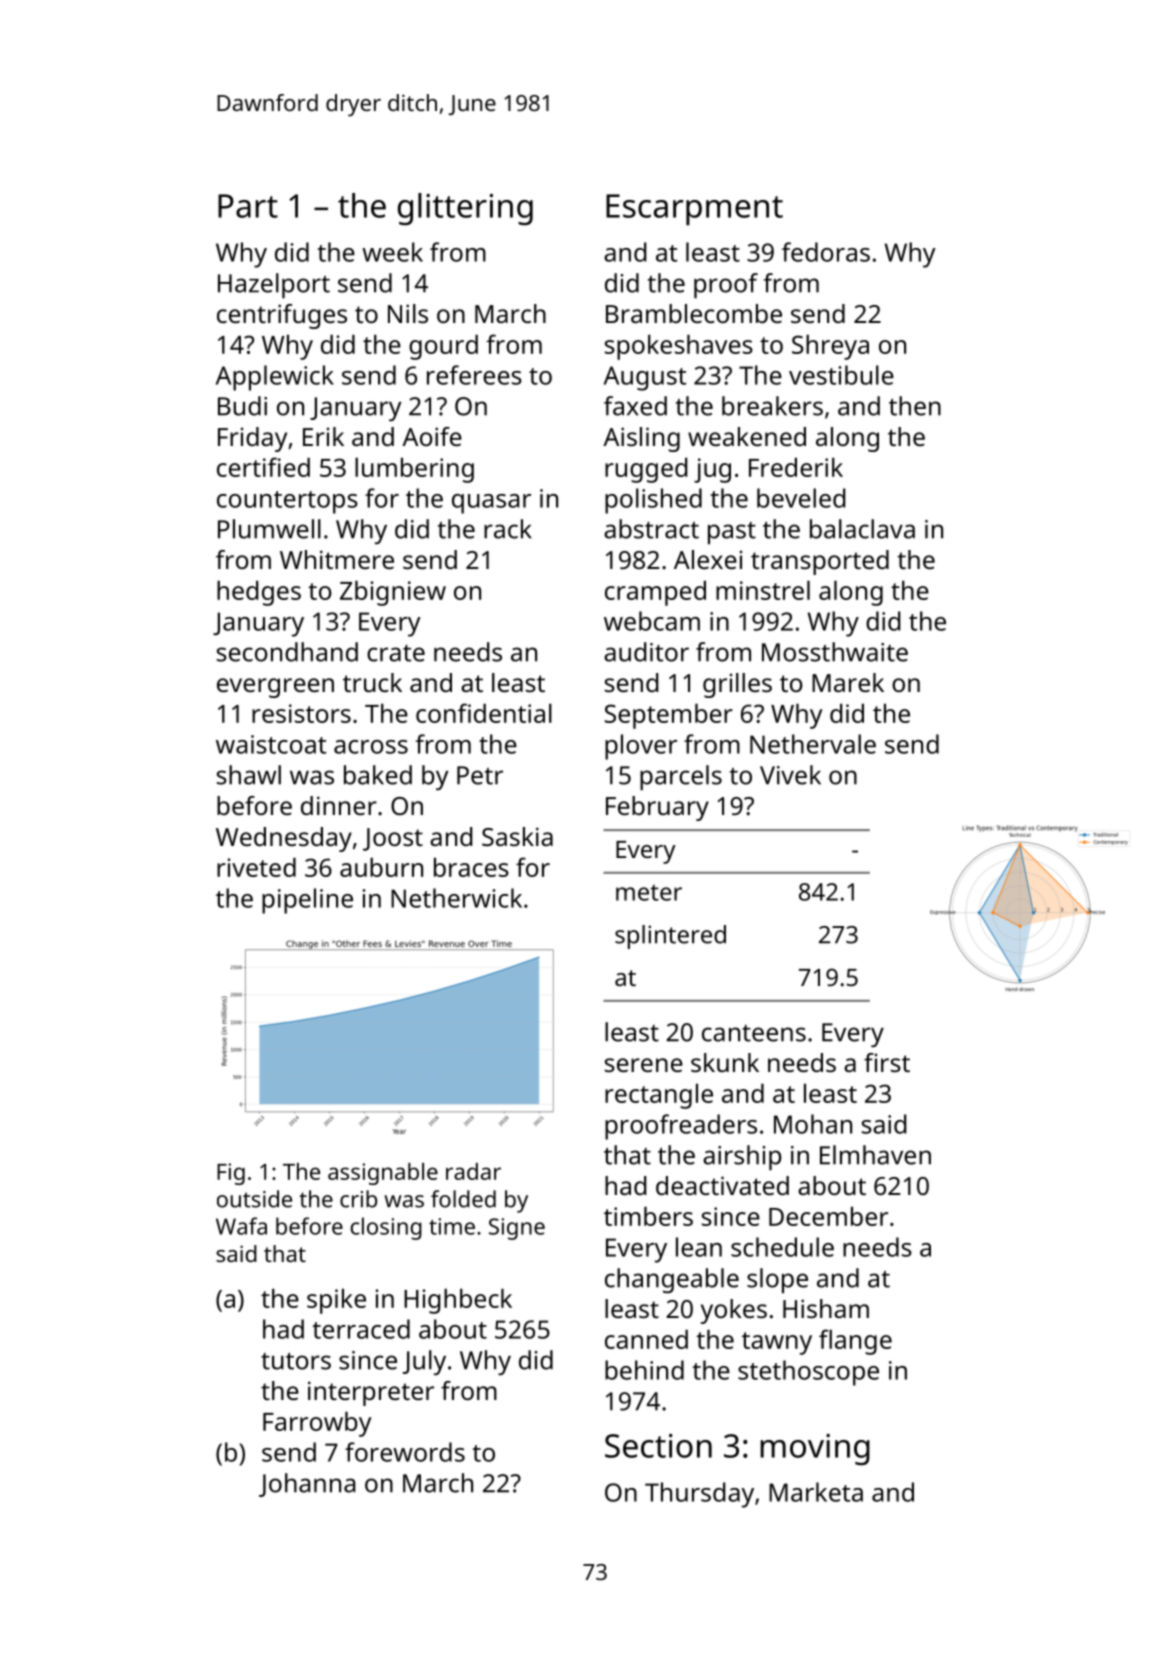 The height and width of the screenshot is (1654, 1165). What do you see at coordinates (763, 590) in the screenshot?
I see `minstrel` at bounding box center [763, 590].
